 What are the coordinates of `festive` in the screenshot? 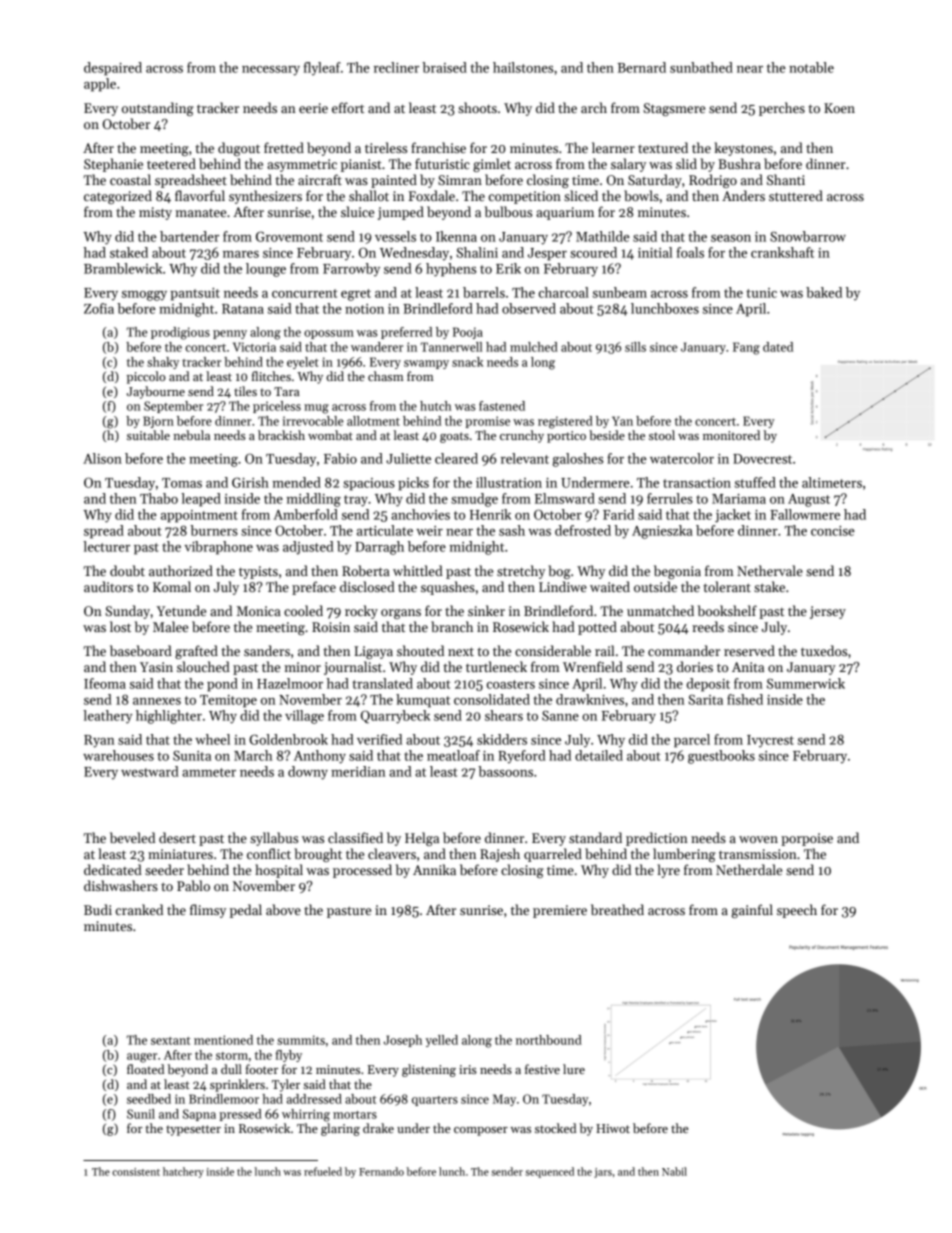 It's located at (542, 1069).
